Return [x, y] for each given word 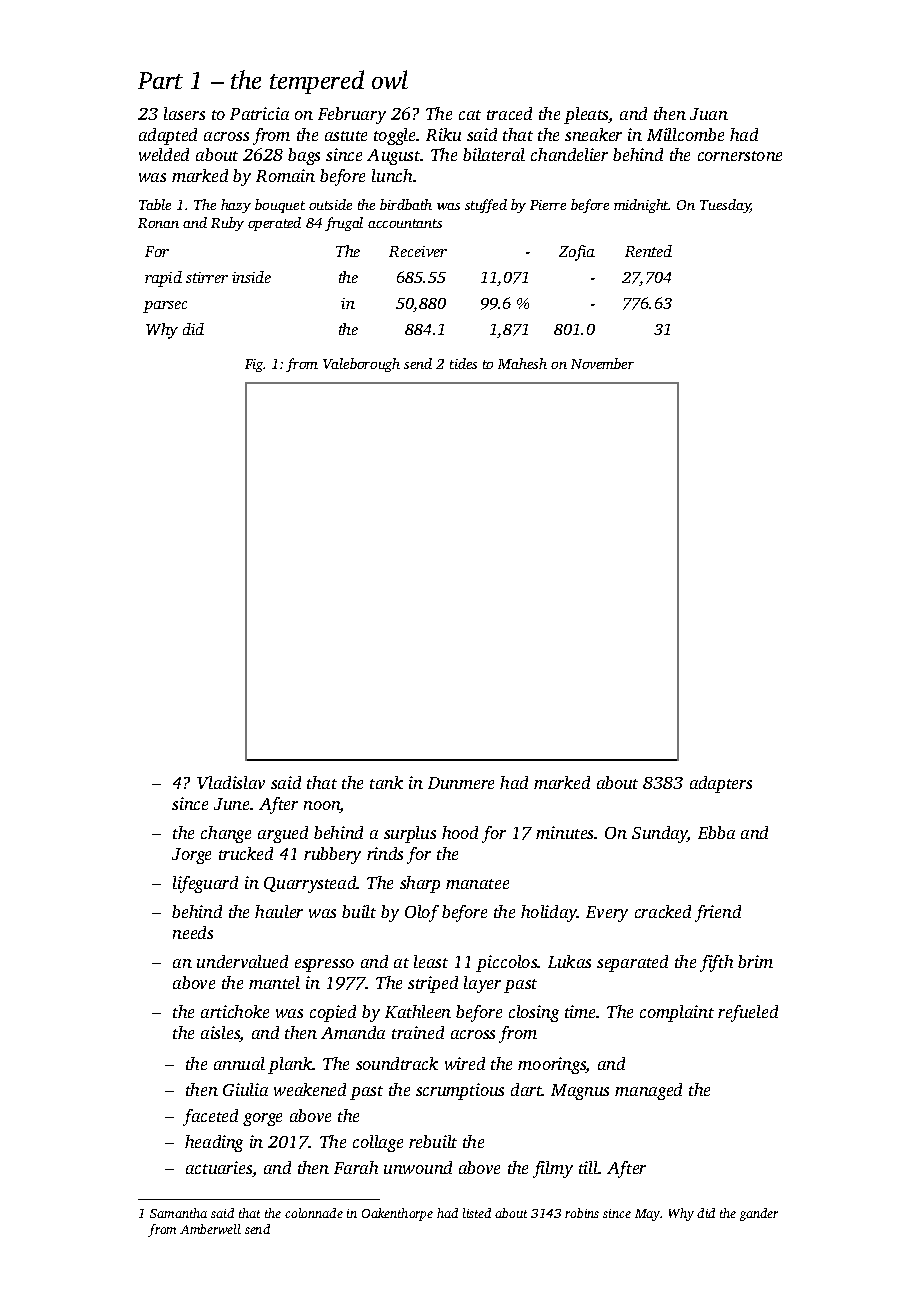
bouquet [280, 206]
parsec [165, 307]
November [602, 363]
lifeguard [205, 884]
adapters [721, 784]
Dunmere [461, 783]
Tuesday [725, 206]
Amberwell [210, 1229]
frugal [344, 224]
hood [460, 832]
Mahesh [522, 363]
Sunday [660, 834]
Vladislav [231, 782]
